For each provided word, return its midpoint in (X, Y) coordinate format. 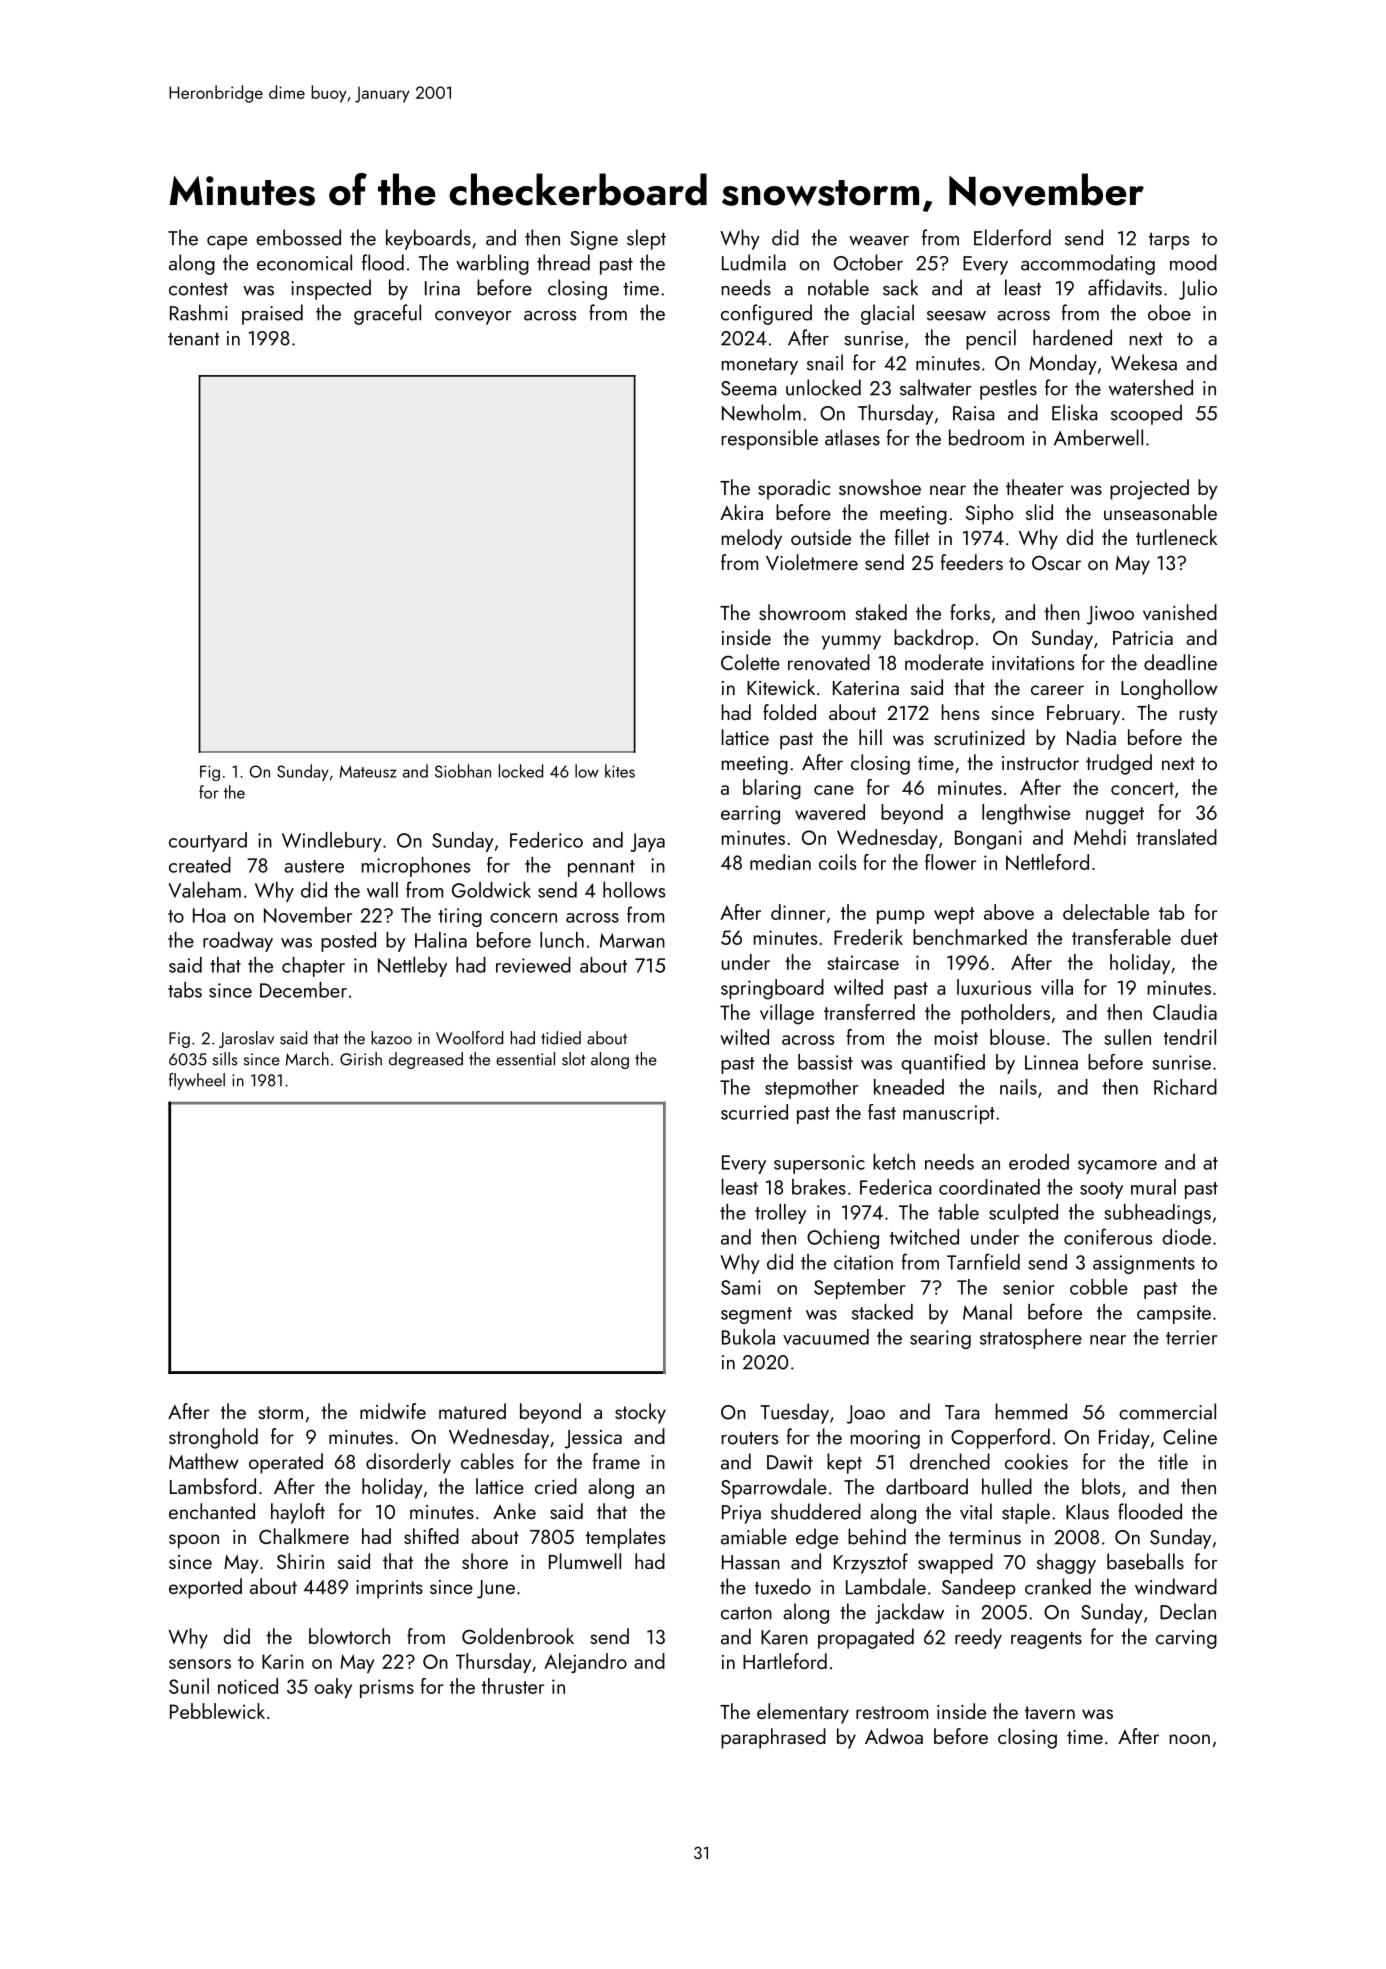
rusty (1199, 716)
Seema (748, 388)
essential (525, 1059)
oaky (333, 1688)
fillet (912, 537)
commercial (1167, 1411)
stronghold (213, 1438)
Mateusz (368, 771)
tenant (193, 339)
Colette (750, 662)
